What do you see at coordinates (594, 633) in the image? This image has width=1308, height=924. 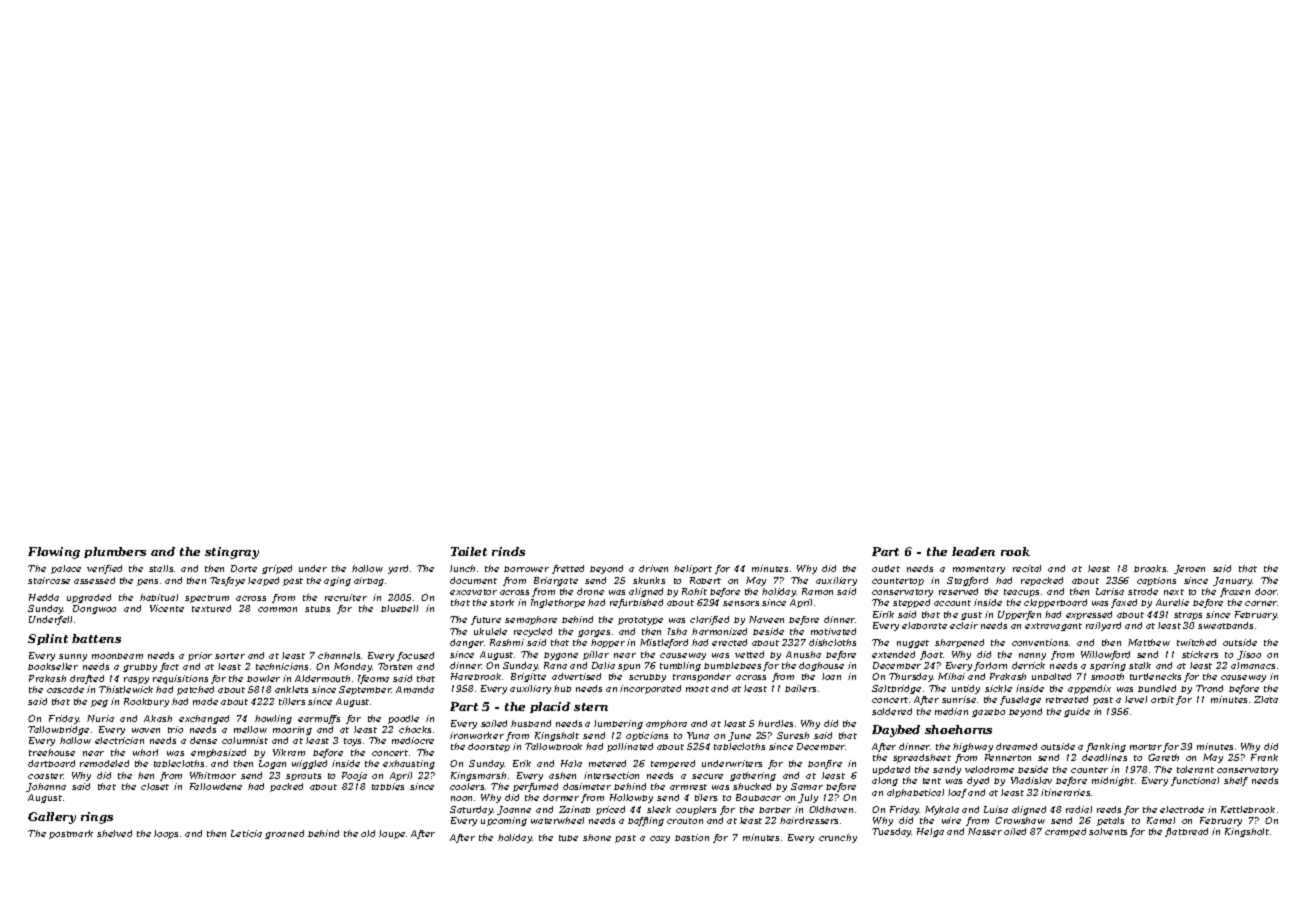 I see `gorges` at bounding box center [594, 633].
